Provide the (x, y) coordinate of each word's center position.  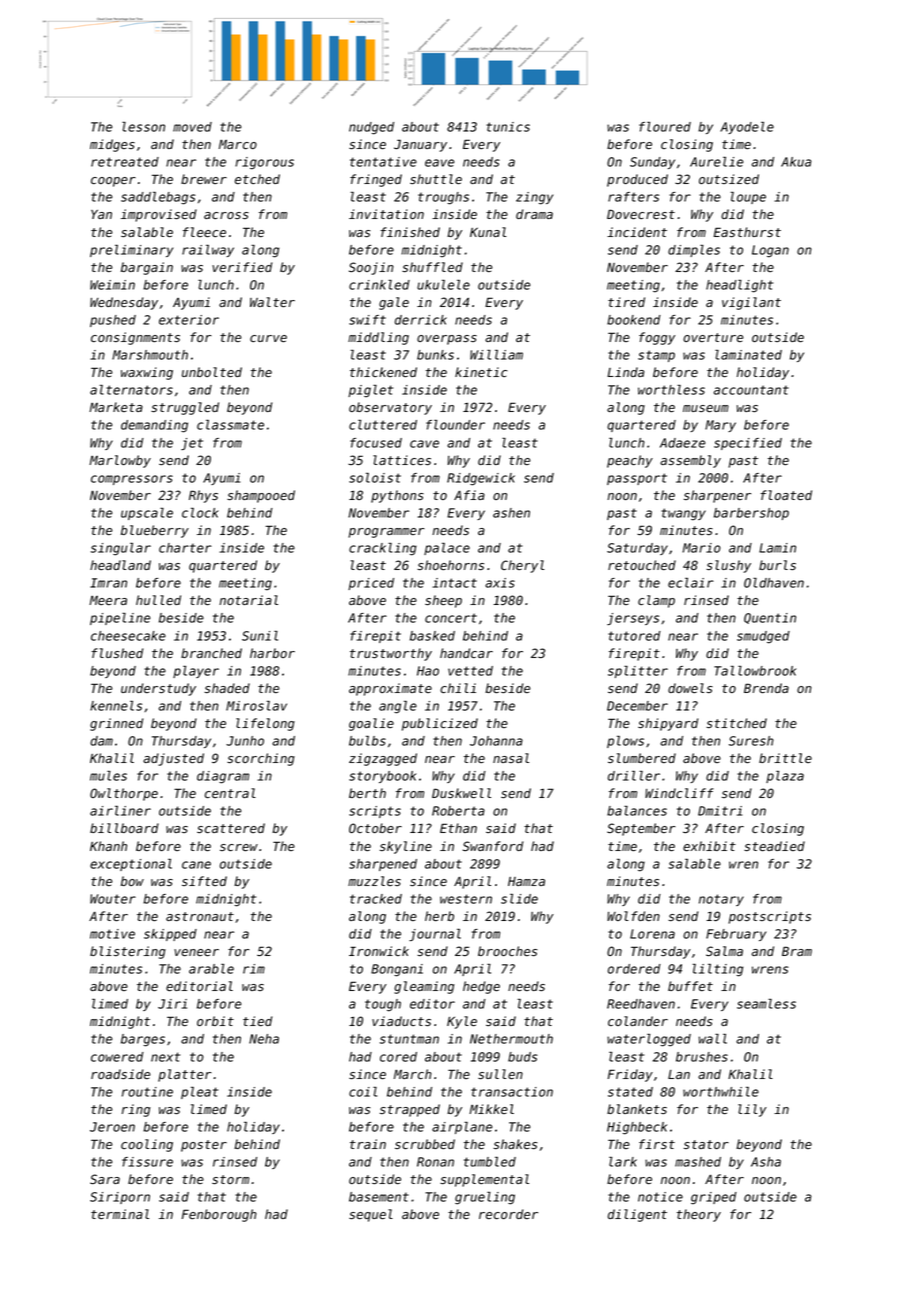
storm (230, 1179)
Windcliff (679, 793)
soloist (375, 478)
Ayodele (747, 128)
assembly (690, 461)
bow (132, 881)
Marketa (116, 407)
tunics (508, 127)
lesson (143, 126)
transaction (512, 1092)
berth (367, 793)
